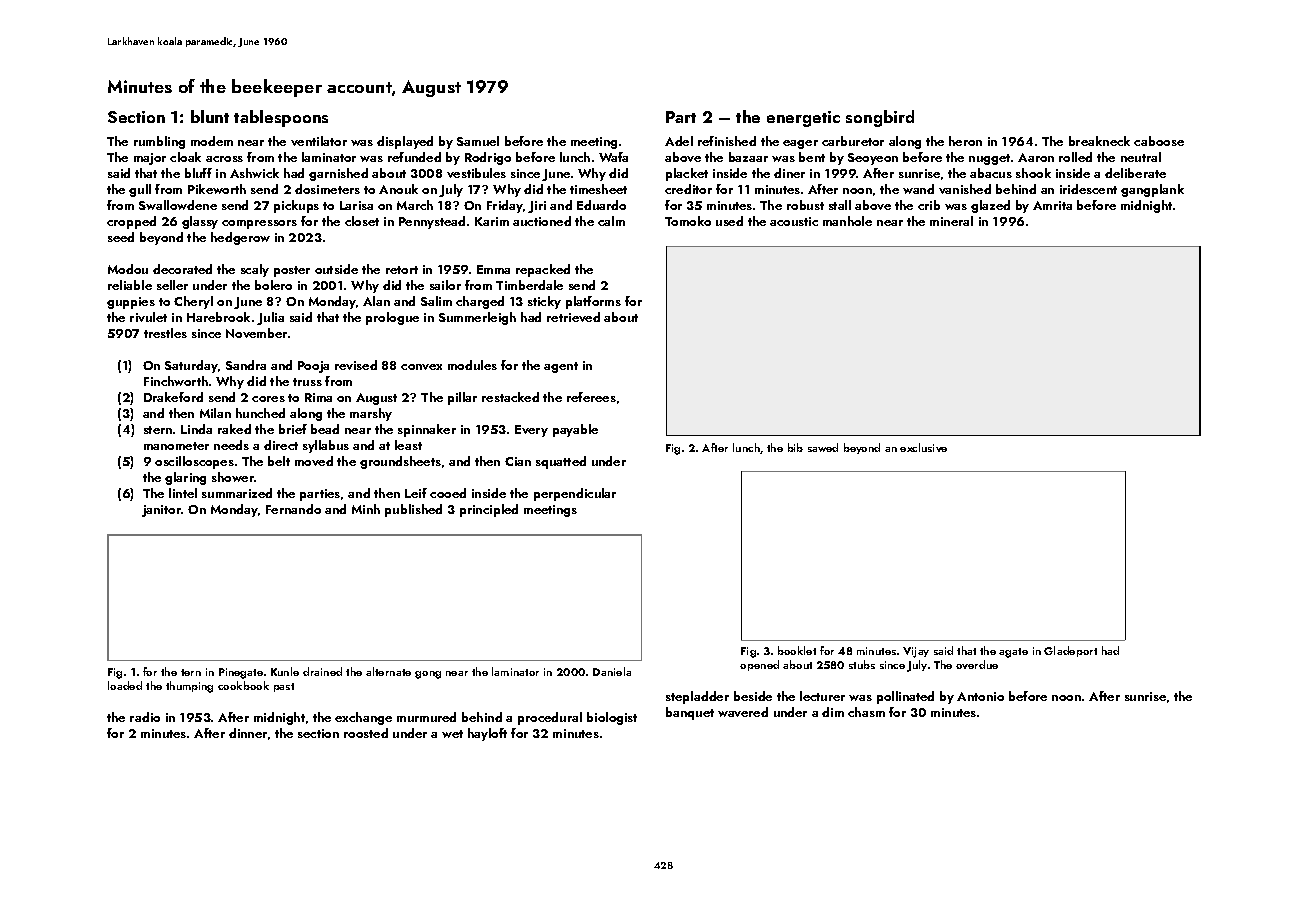 The width and height of the image is (1308, 924). I want to click on Minh, so click(366, 509).
